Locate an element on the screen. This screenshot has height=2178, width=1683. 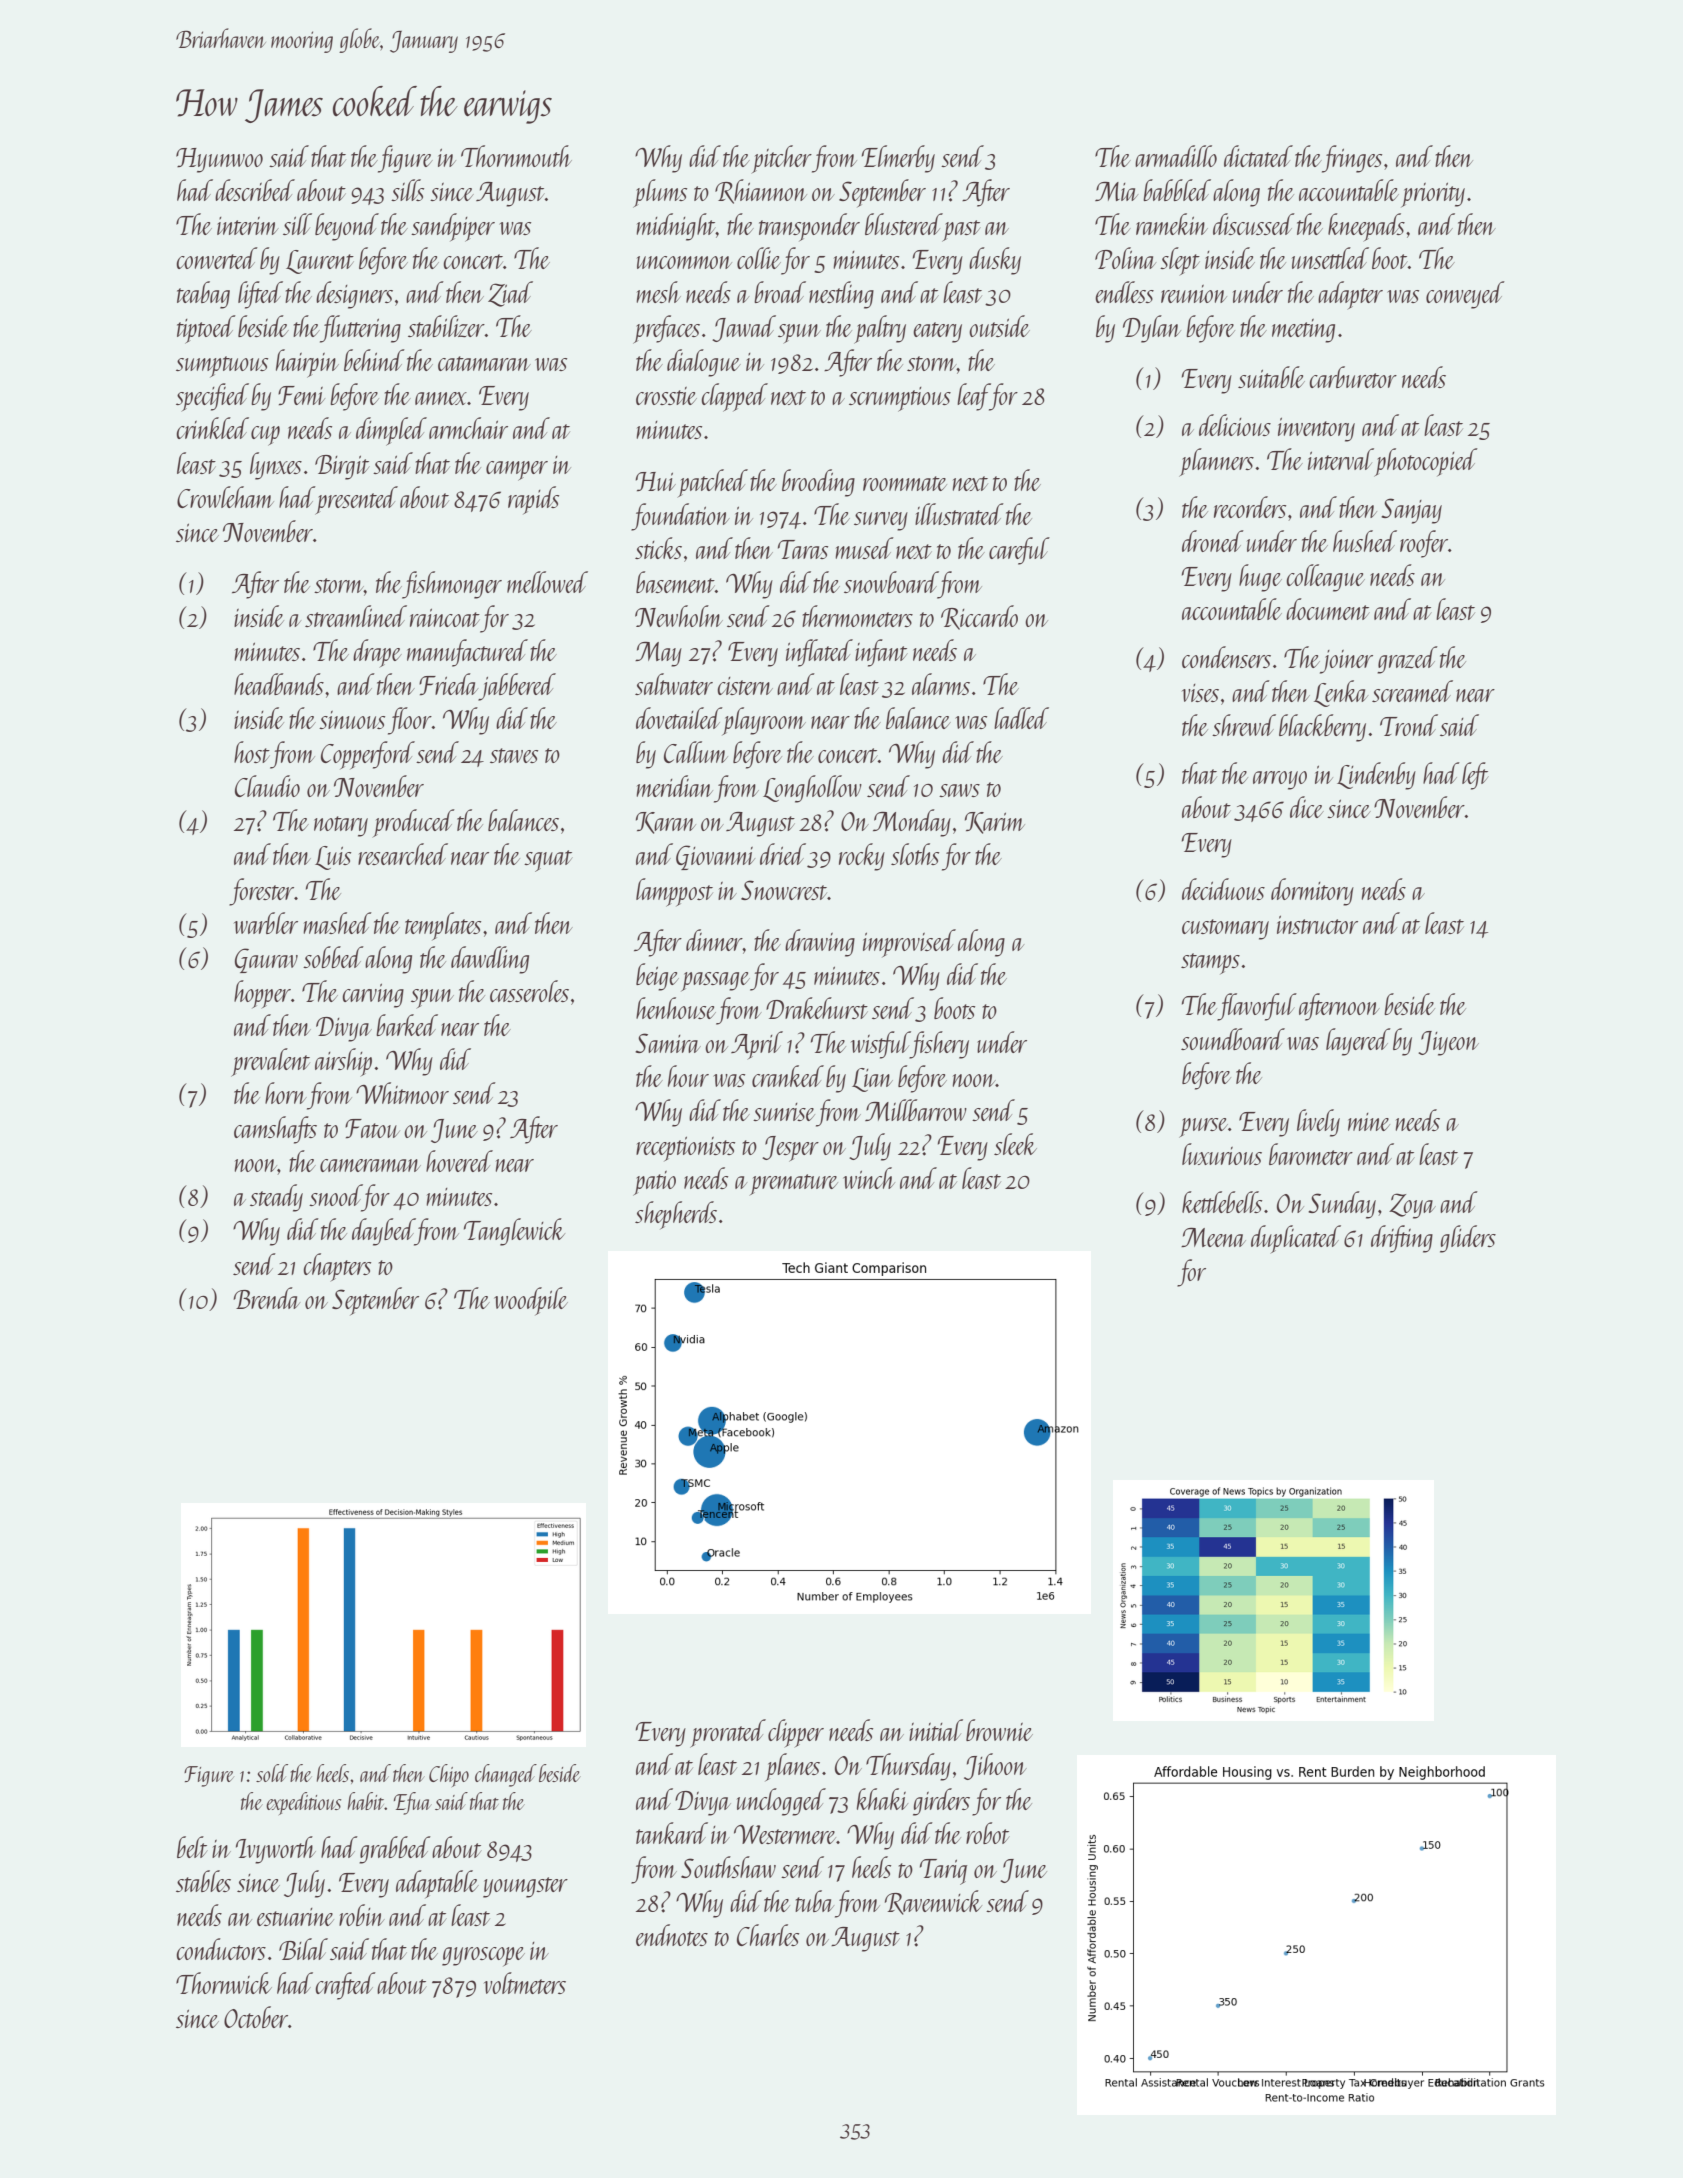
fringes is located at coordinates (1352, 159).
